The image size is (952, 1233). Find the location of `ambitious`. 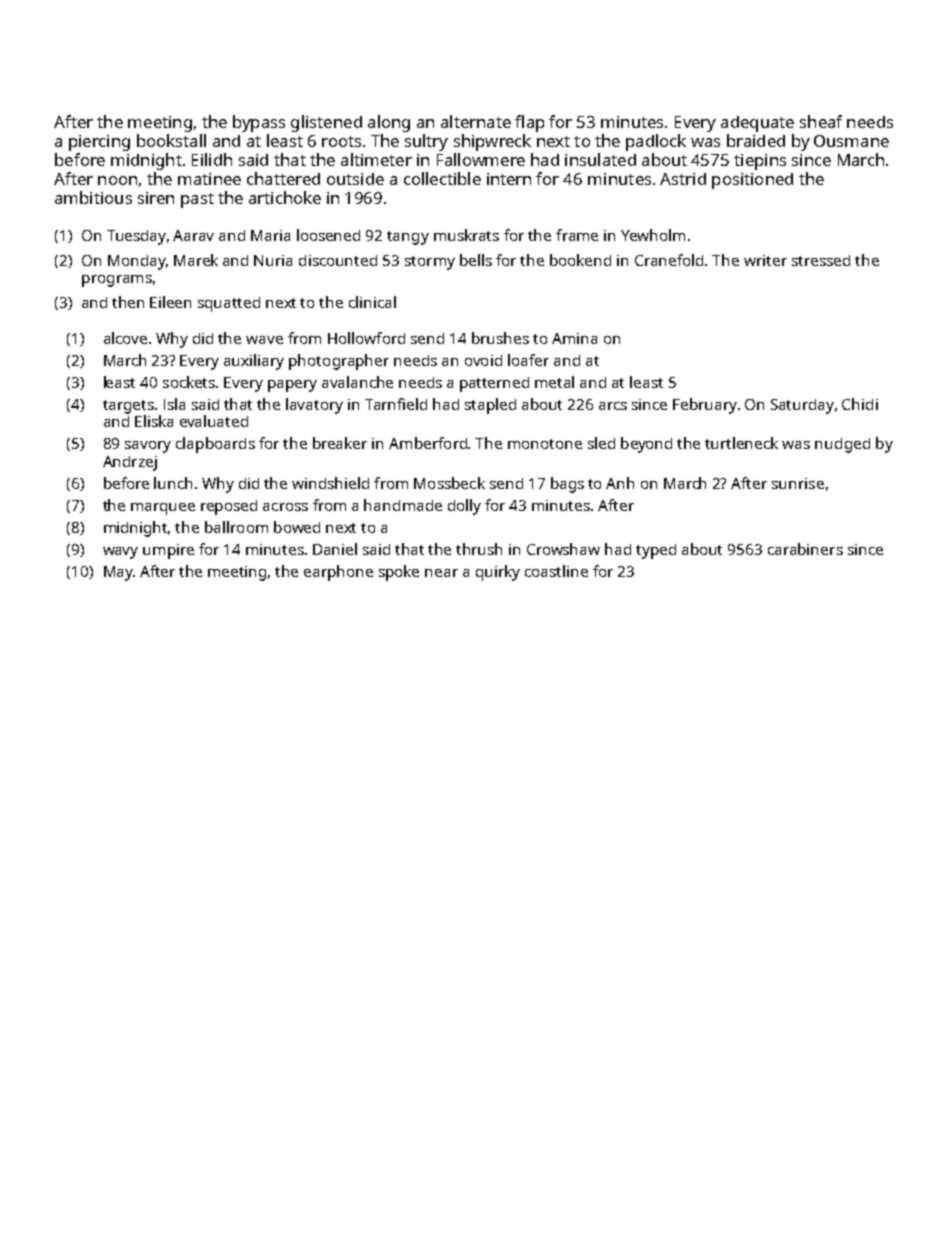

ambitious is located at coordinates (93, 197).
